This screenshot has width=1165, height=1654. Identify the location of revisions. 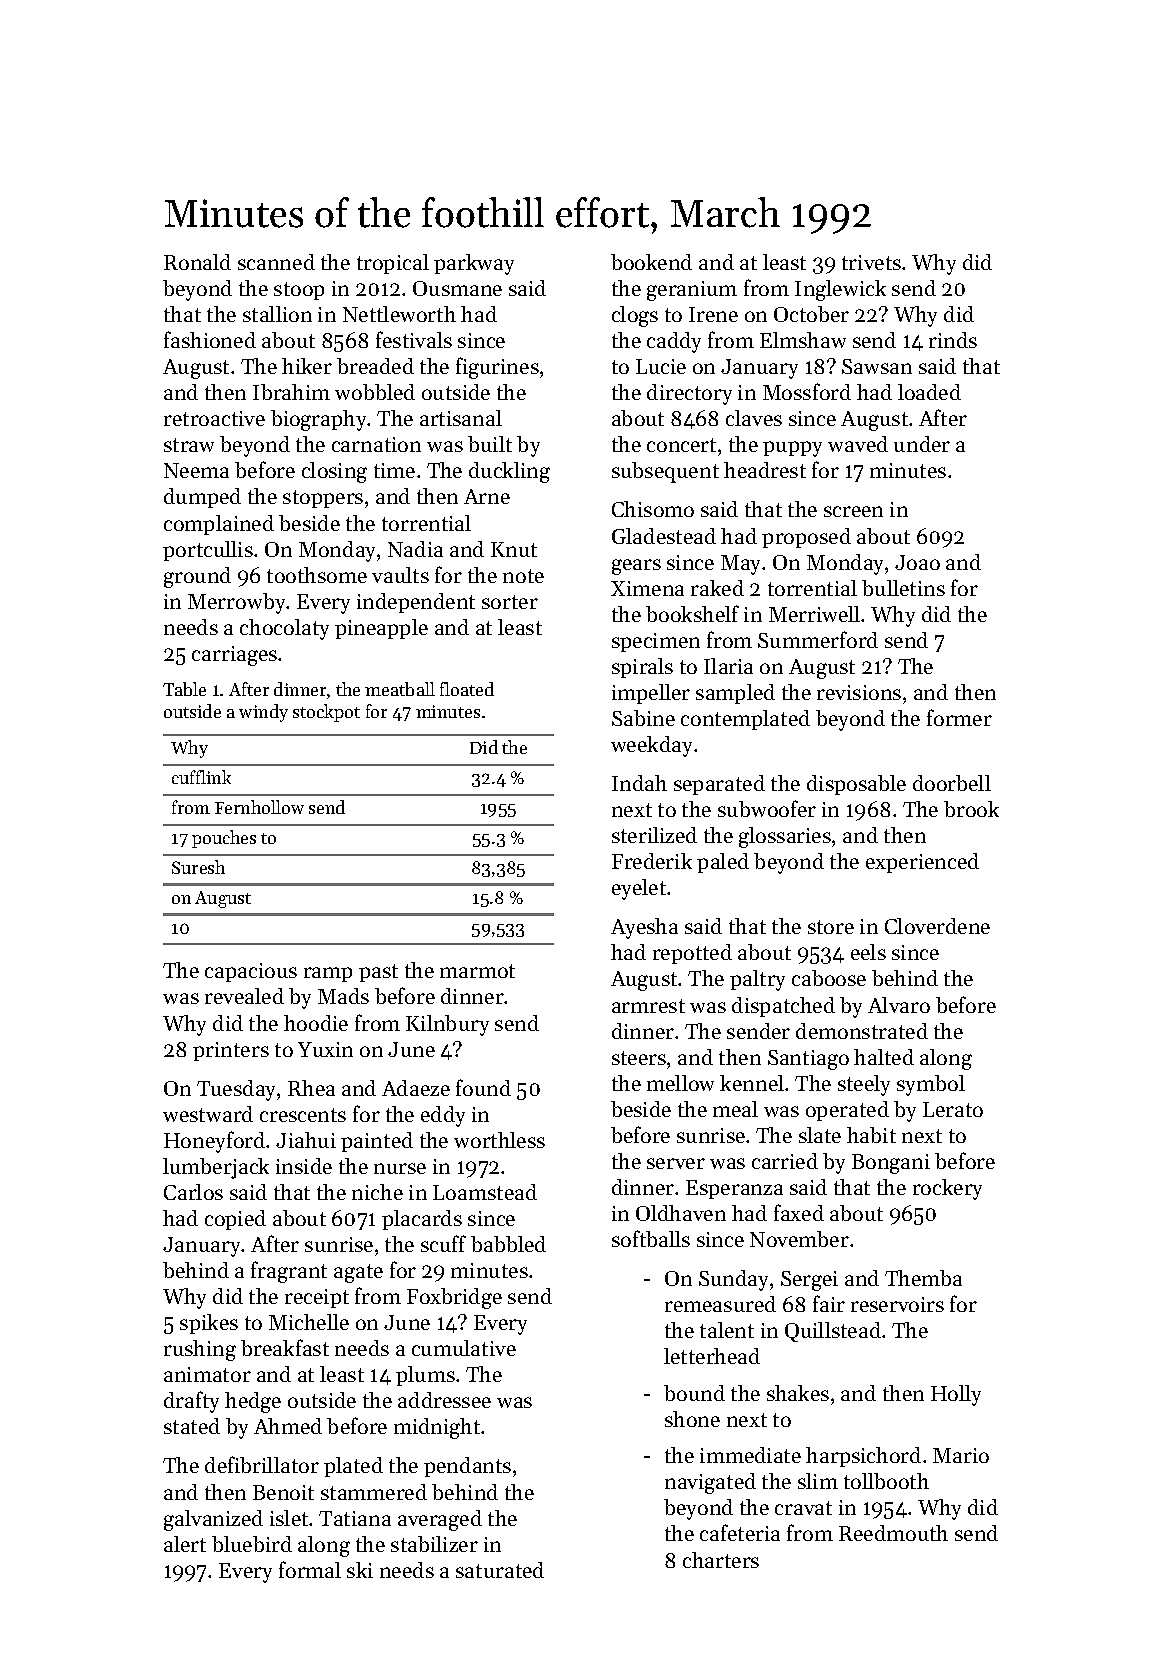
(859, 692).
